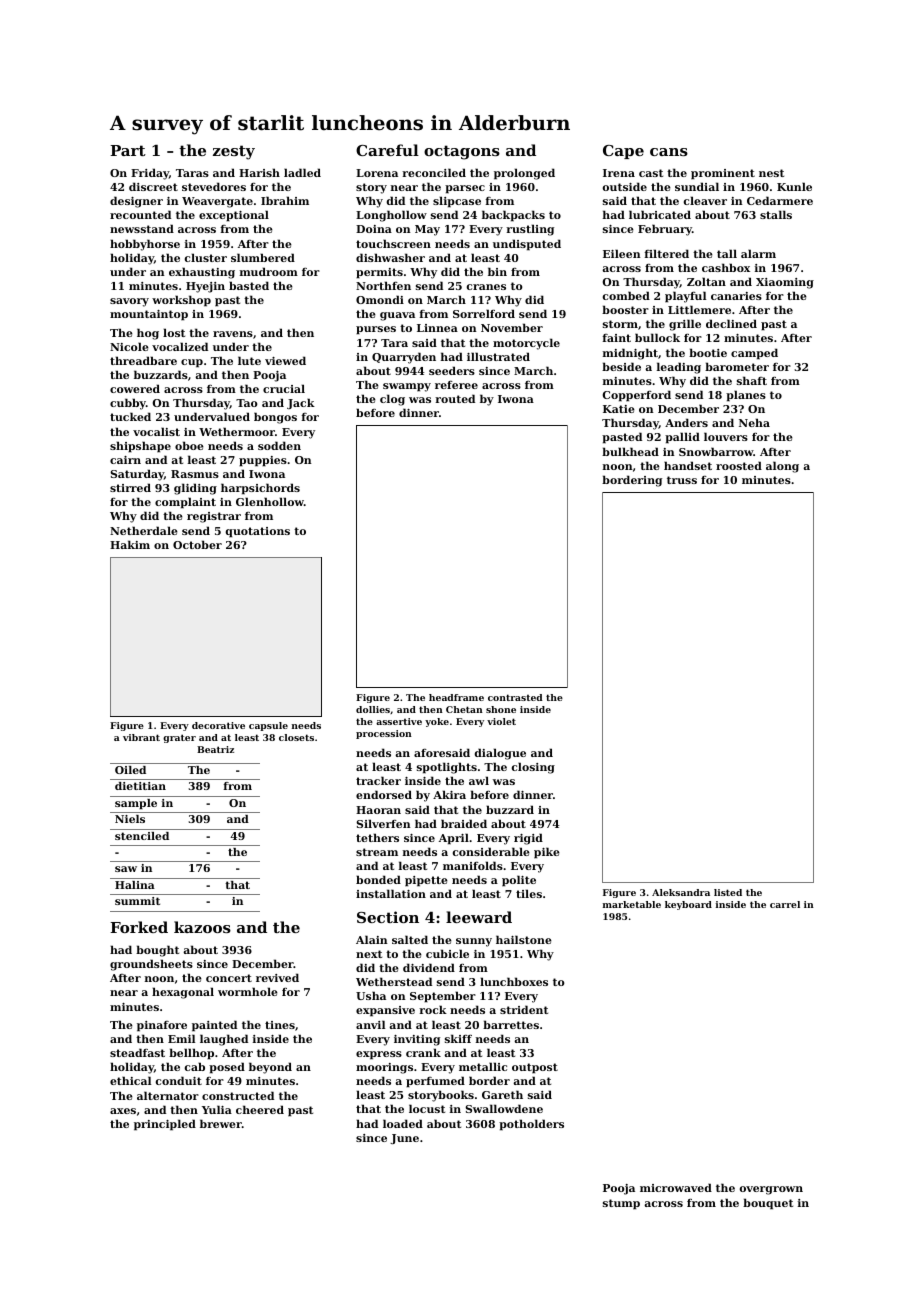 This page has height=1308, width=924. What do you see at coordinates (221, 1123) in the page?
I see `brewer` at bounding box center [221, 1123].
